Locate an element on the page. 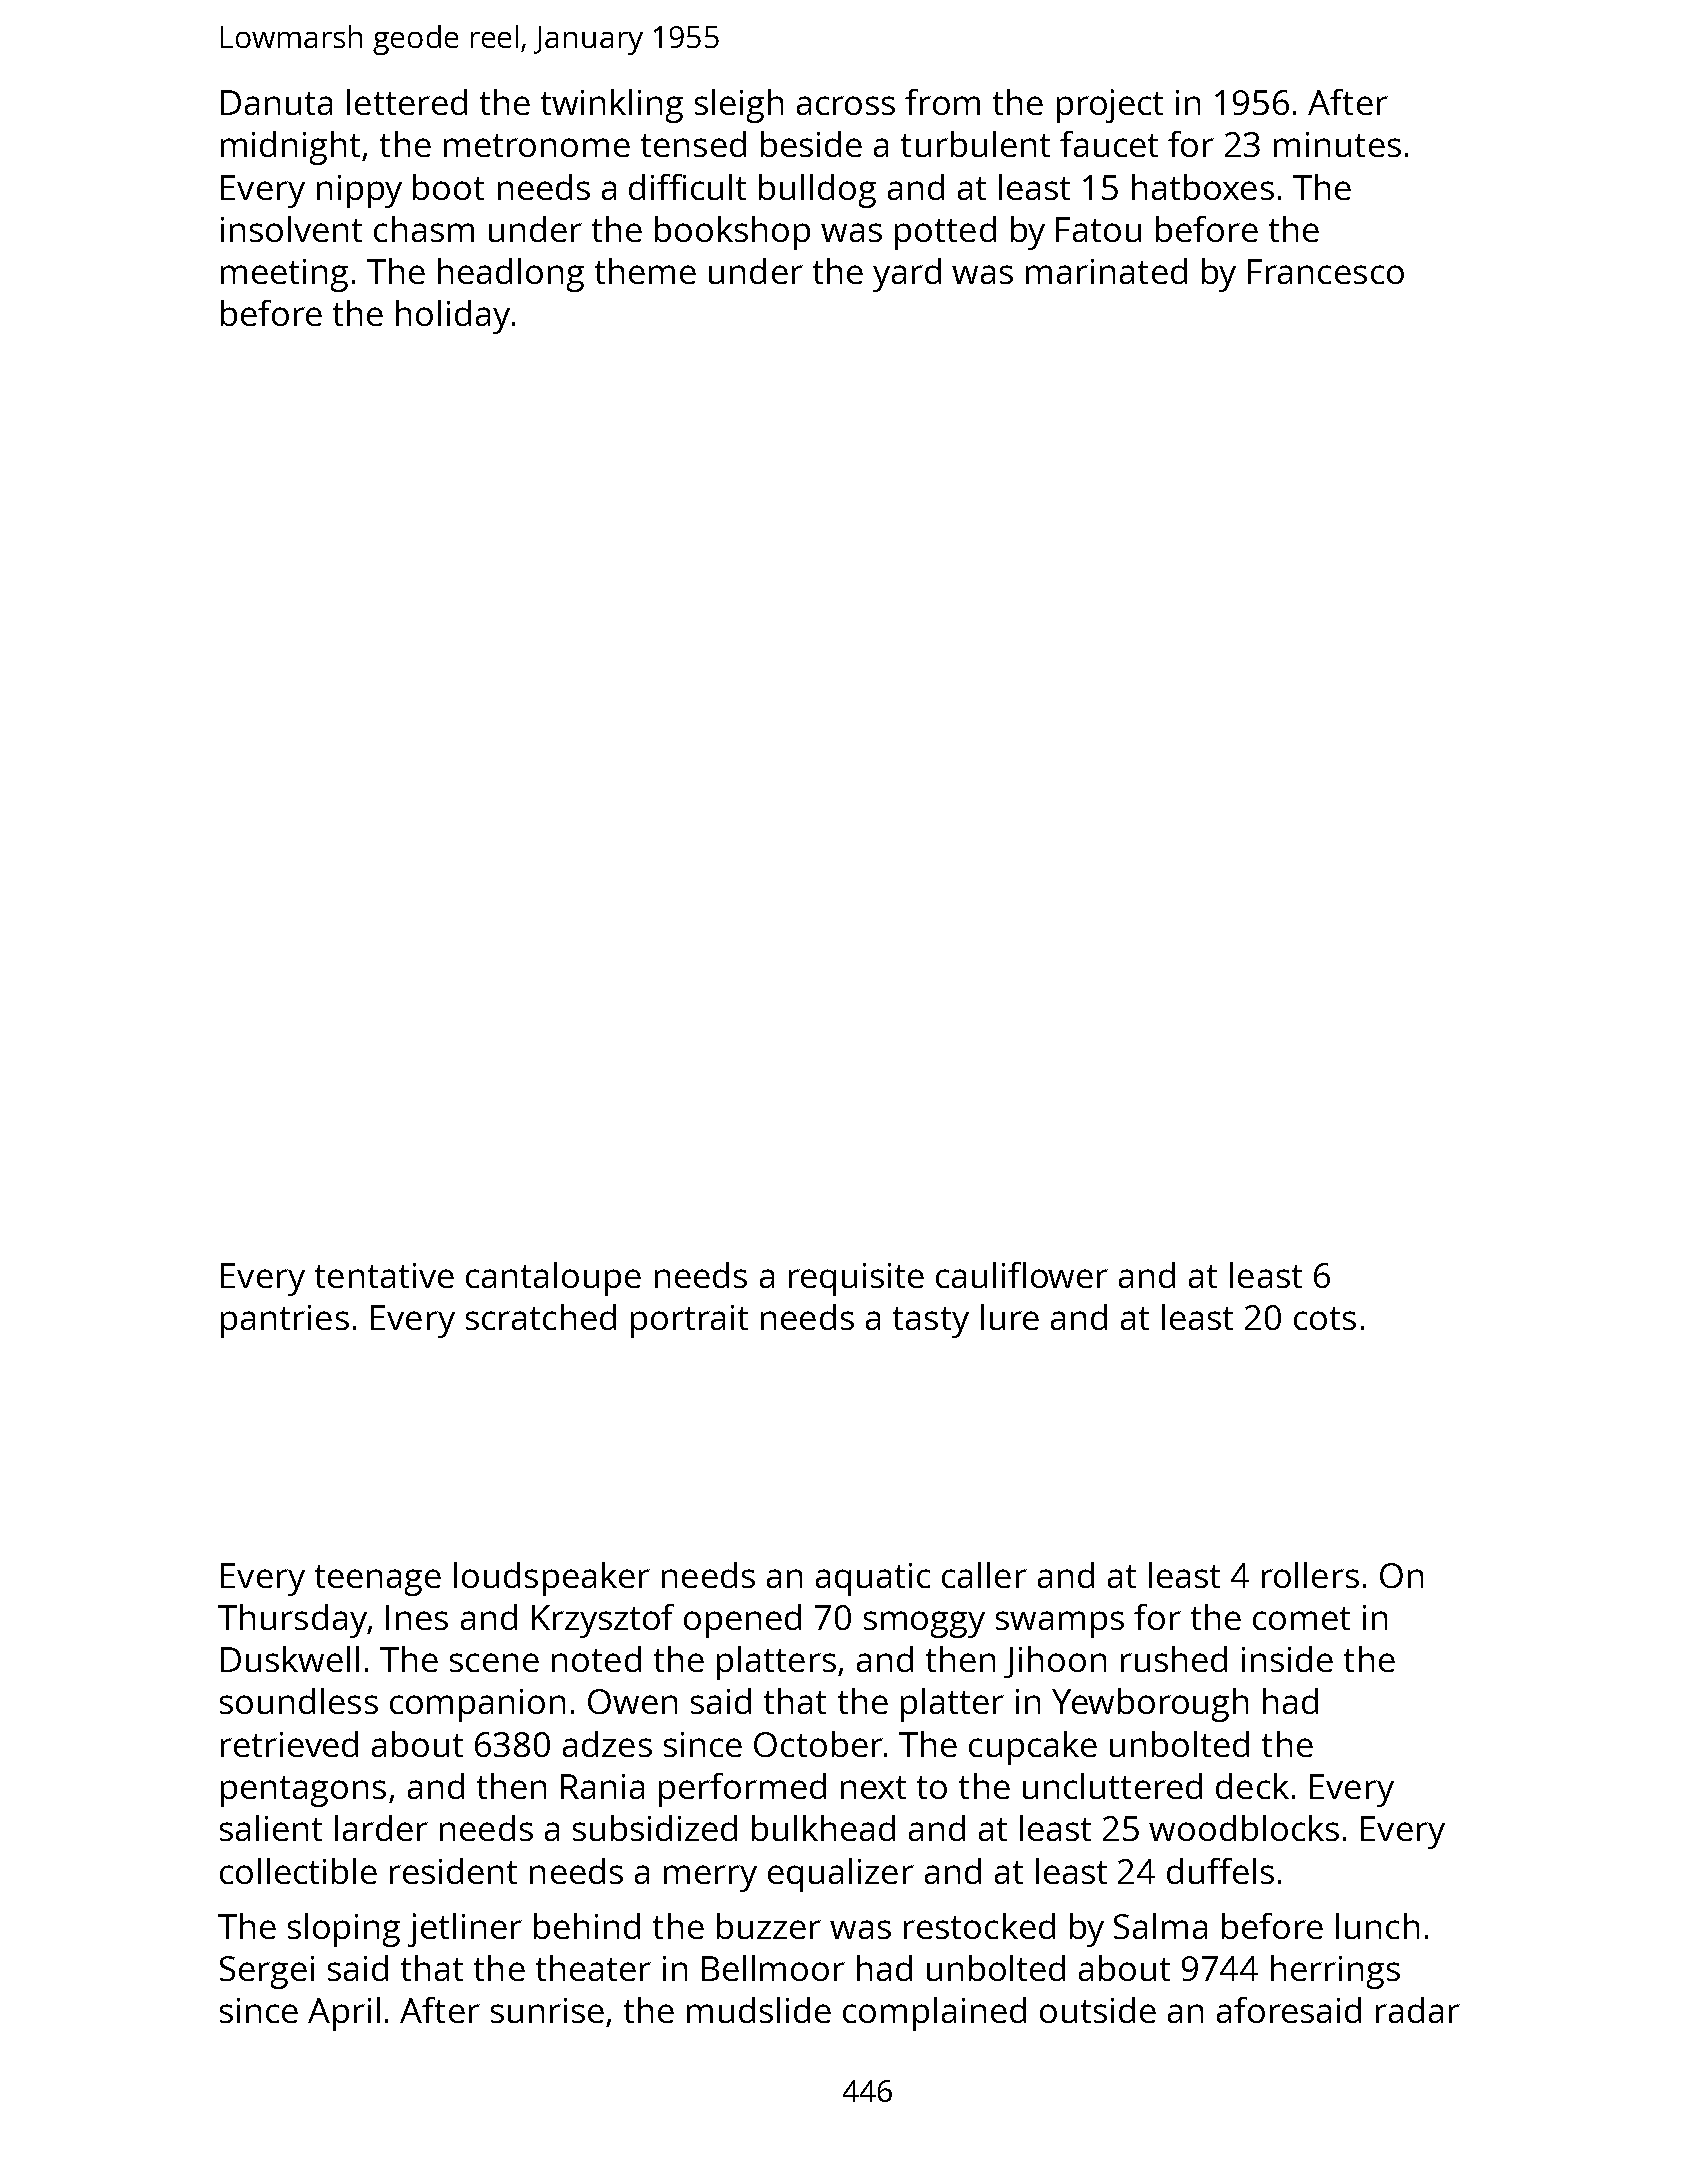  opened is located at coordinates (742, 1621).
